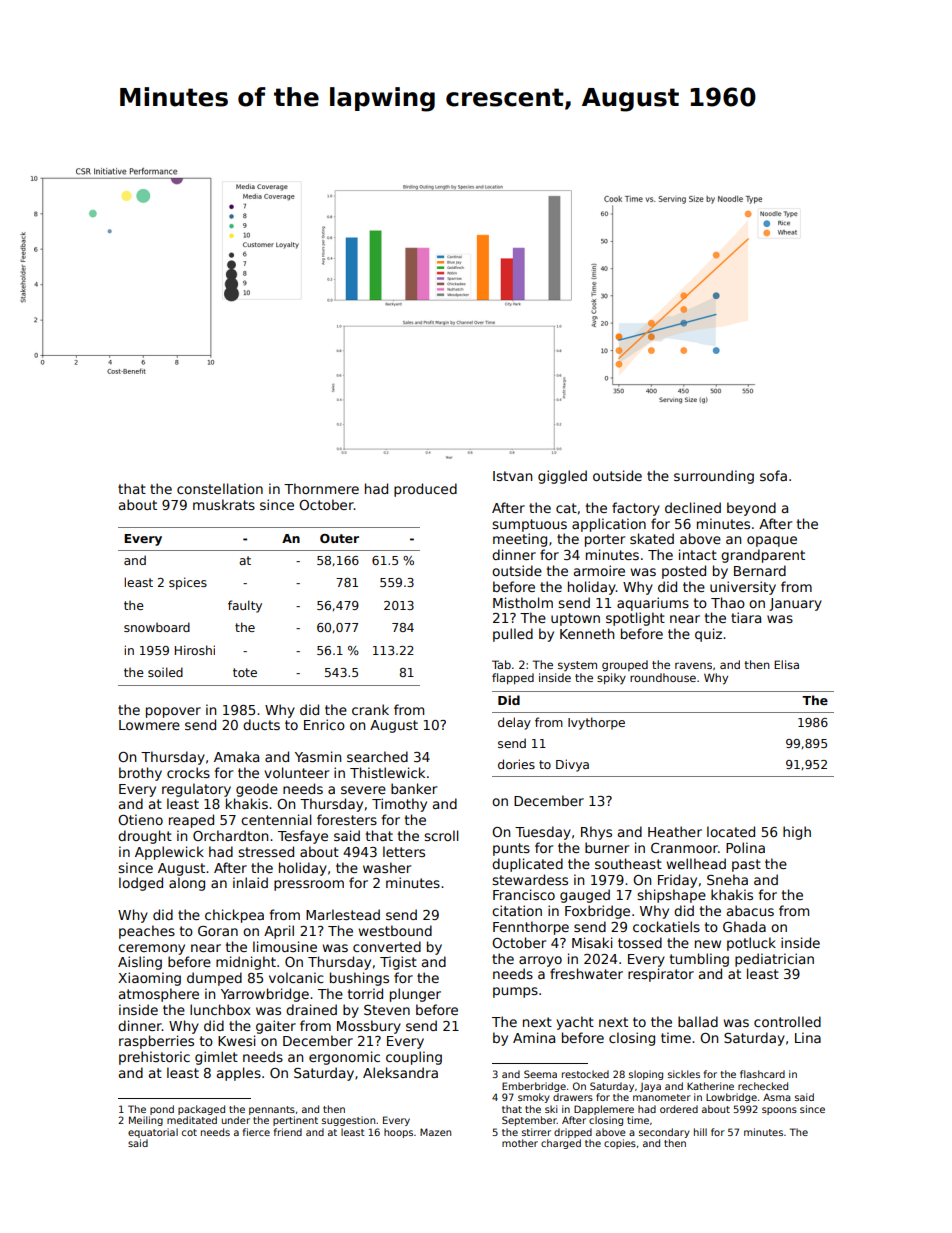 The height and width of the page is (1233, 952). Describe the element at coordinates (141, 884) in the page. I see `lodged` at that location.
